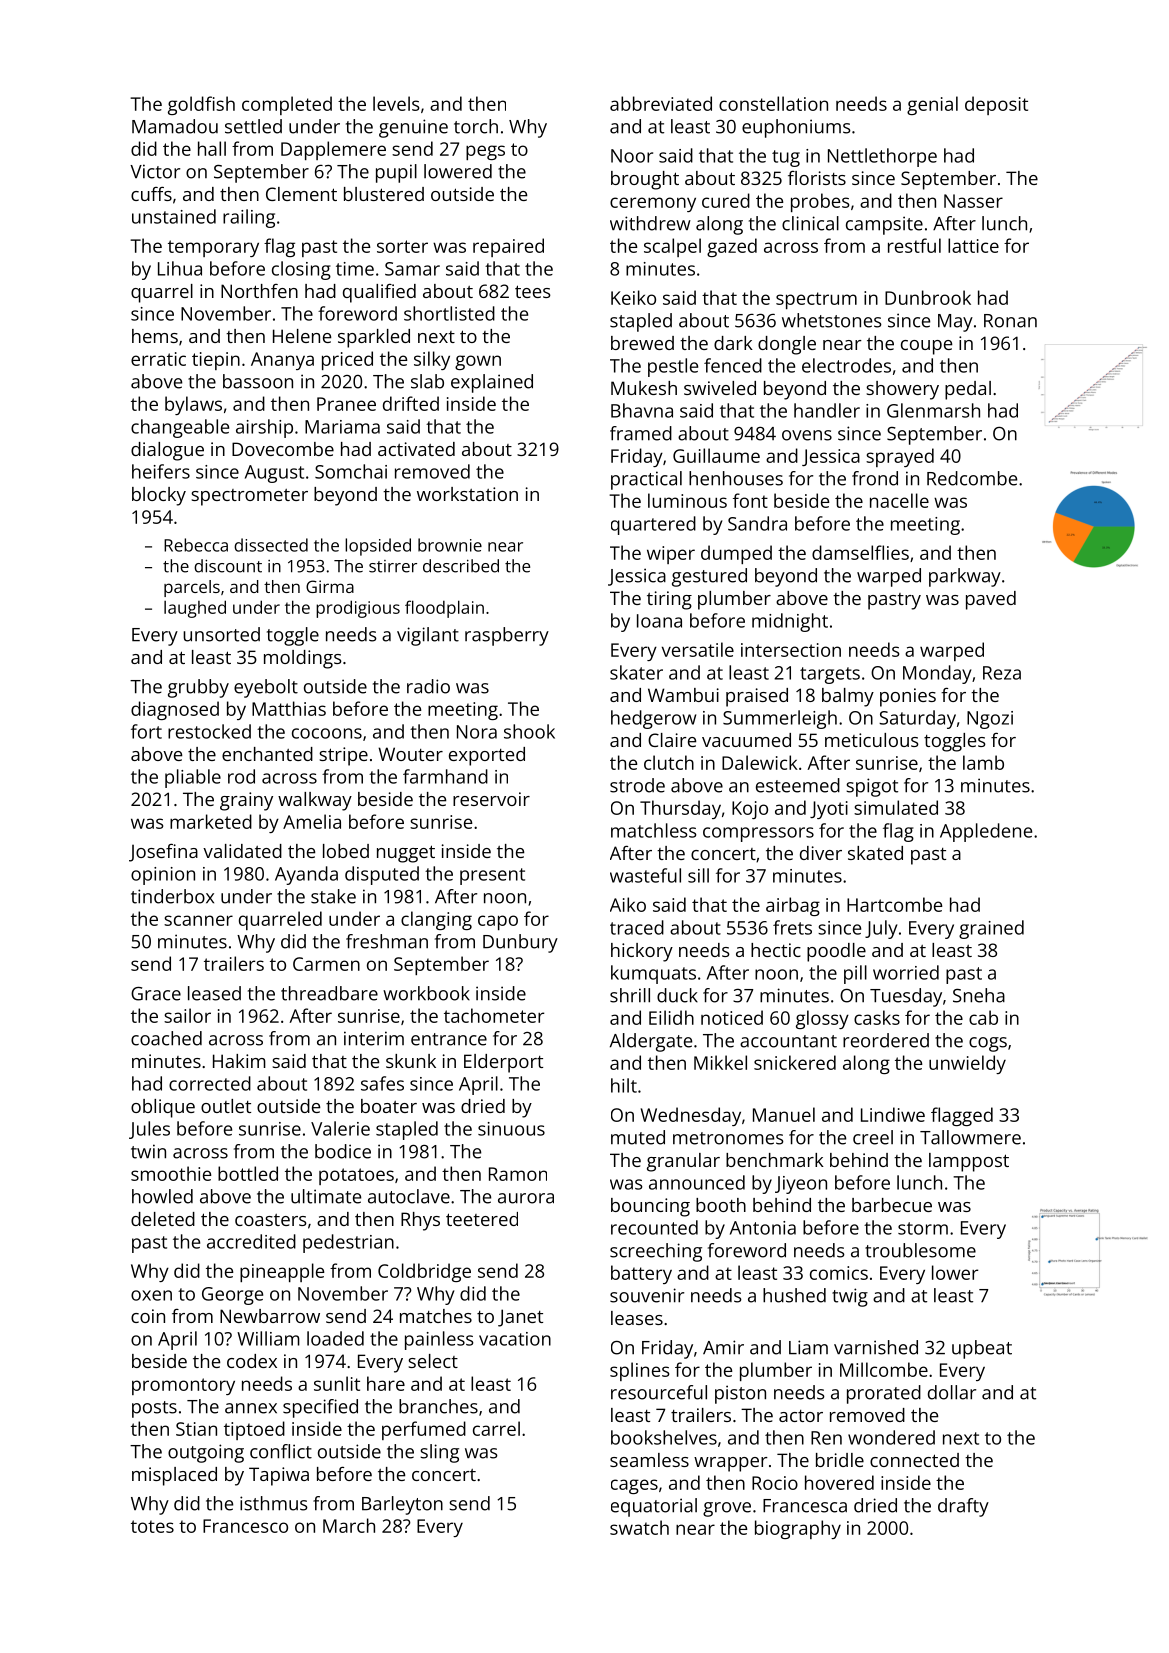  Describe the element at coordinates (515, 1339) in the document. I see `vacation` at that location.
